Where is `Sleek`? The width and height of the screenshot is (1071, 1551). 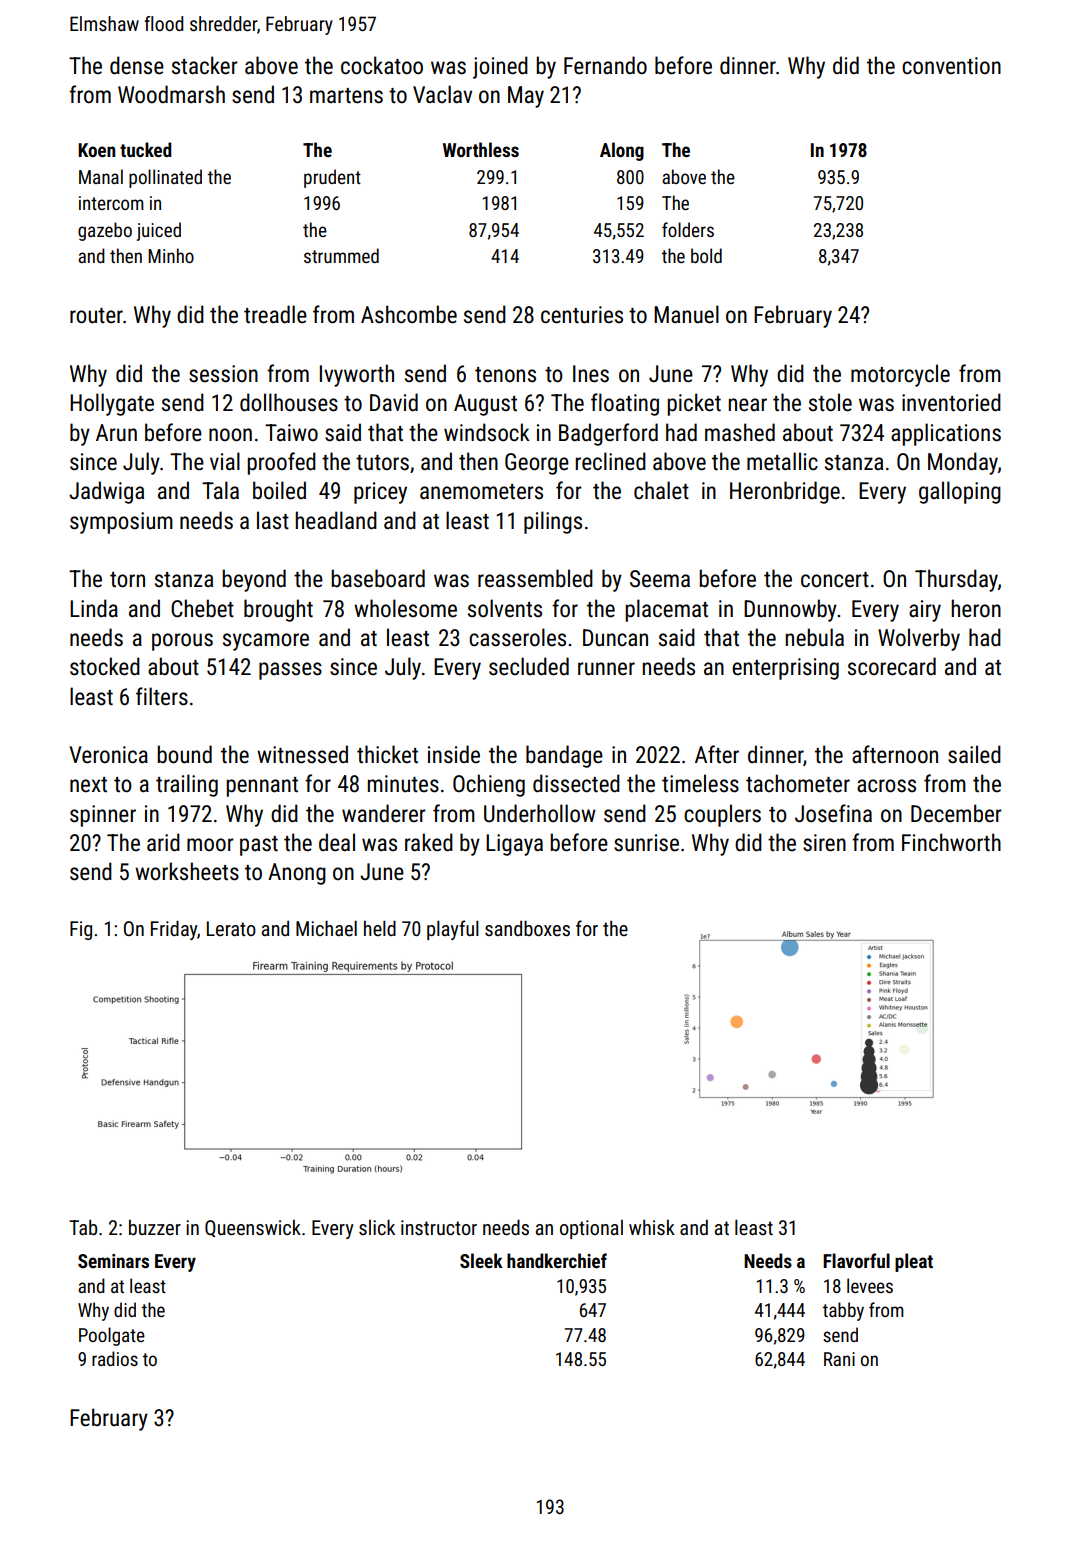
Sleek is located at coordinates (481, 1260).
